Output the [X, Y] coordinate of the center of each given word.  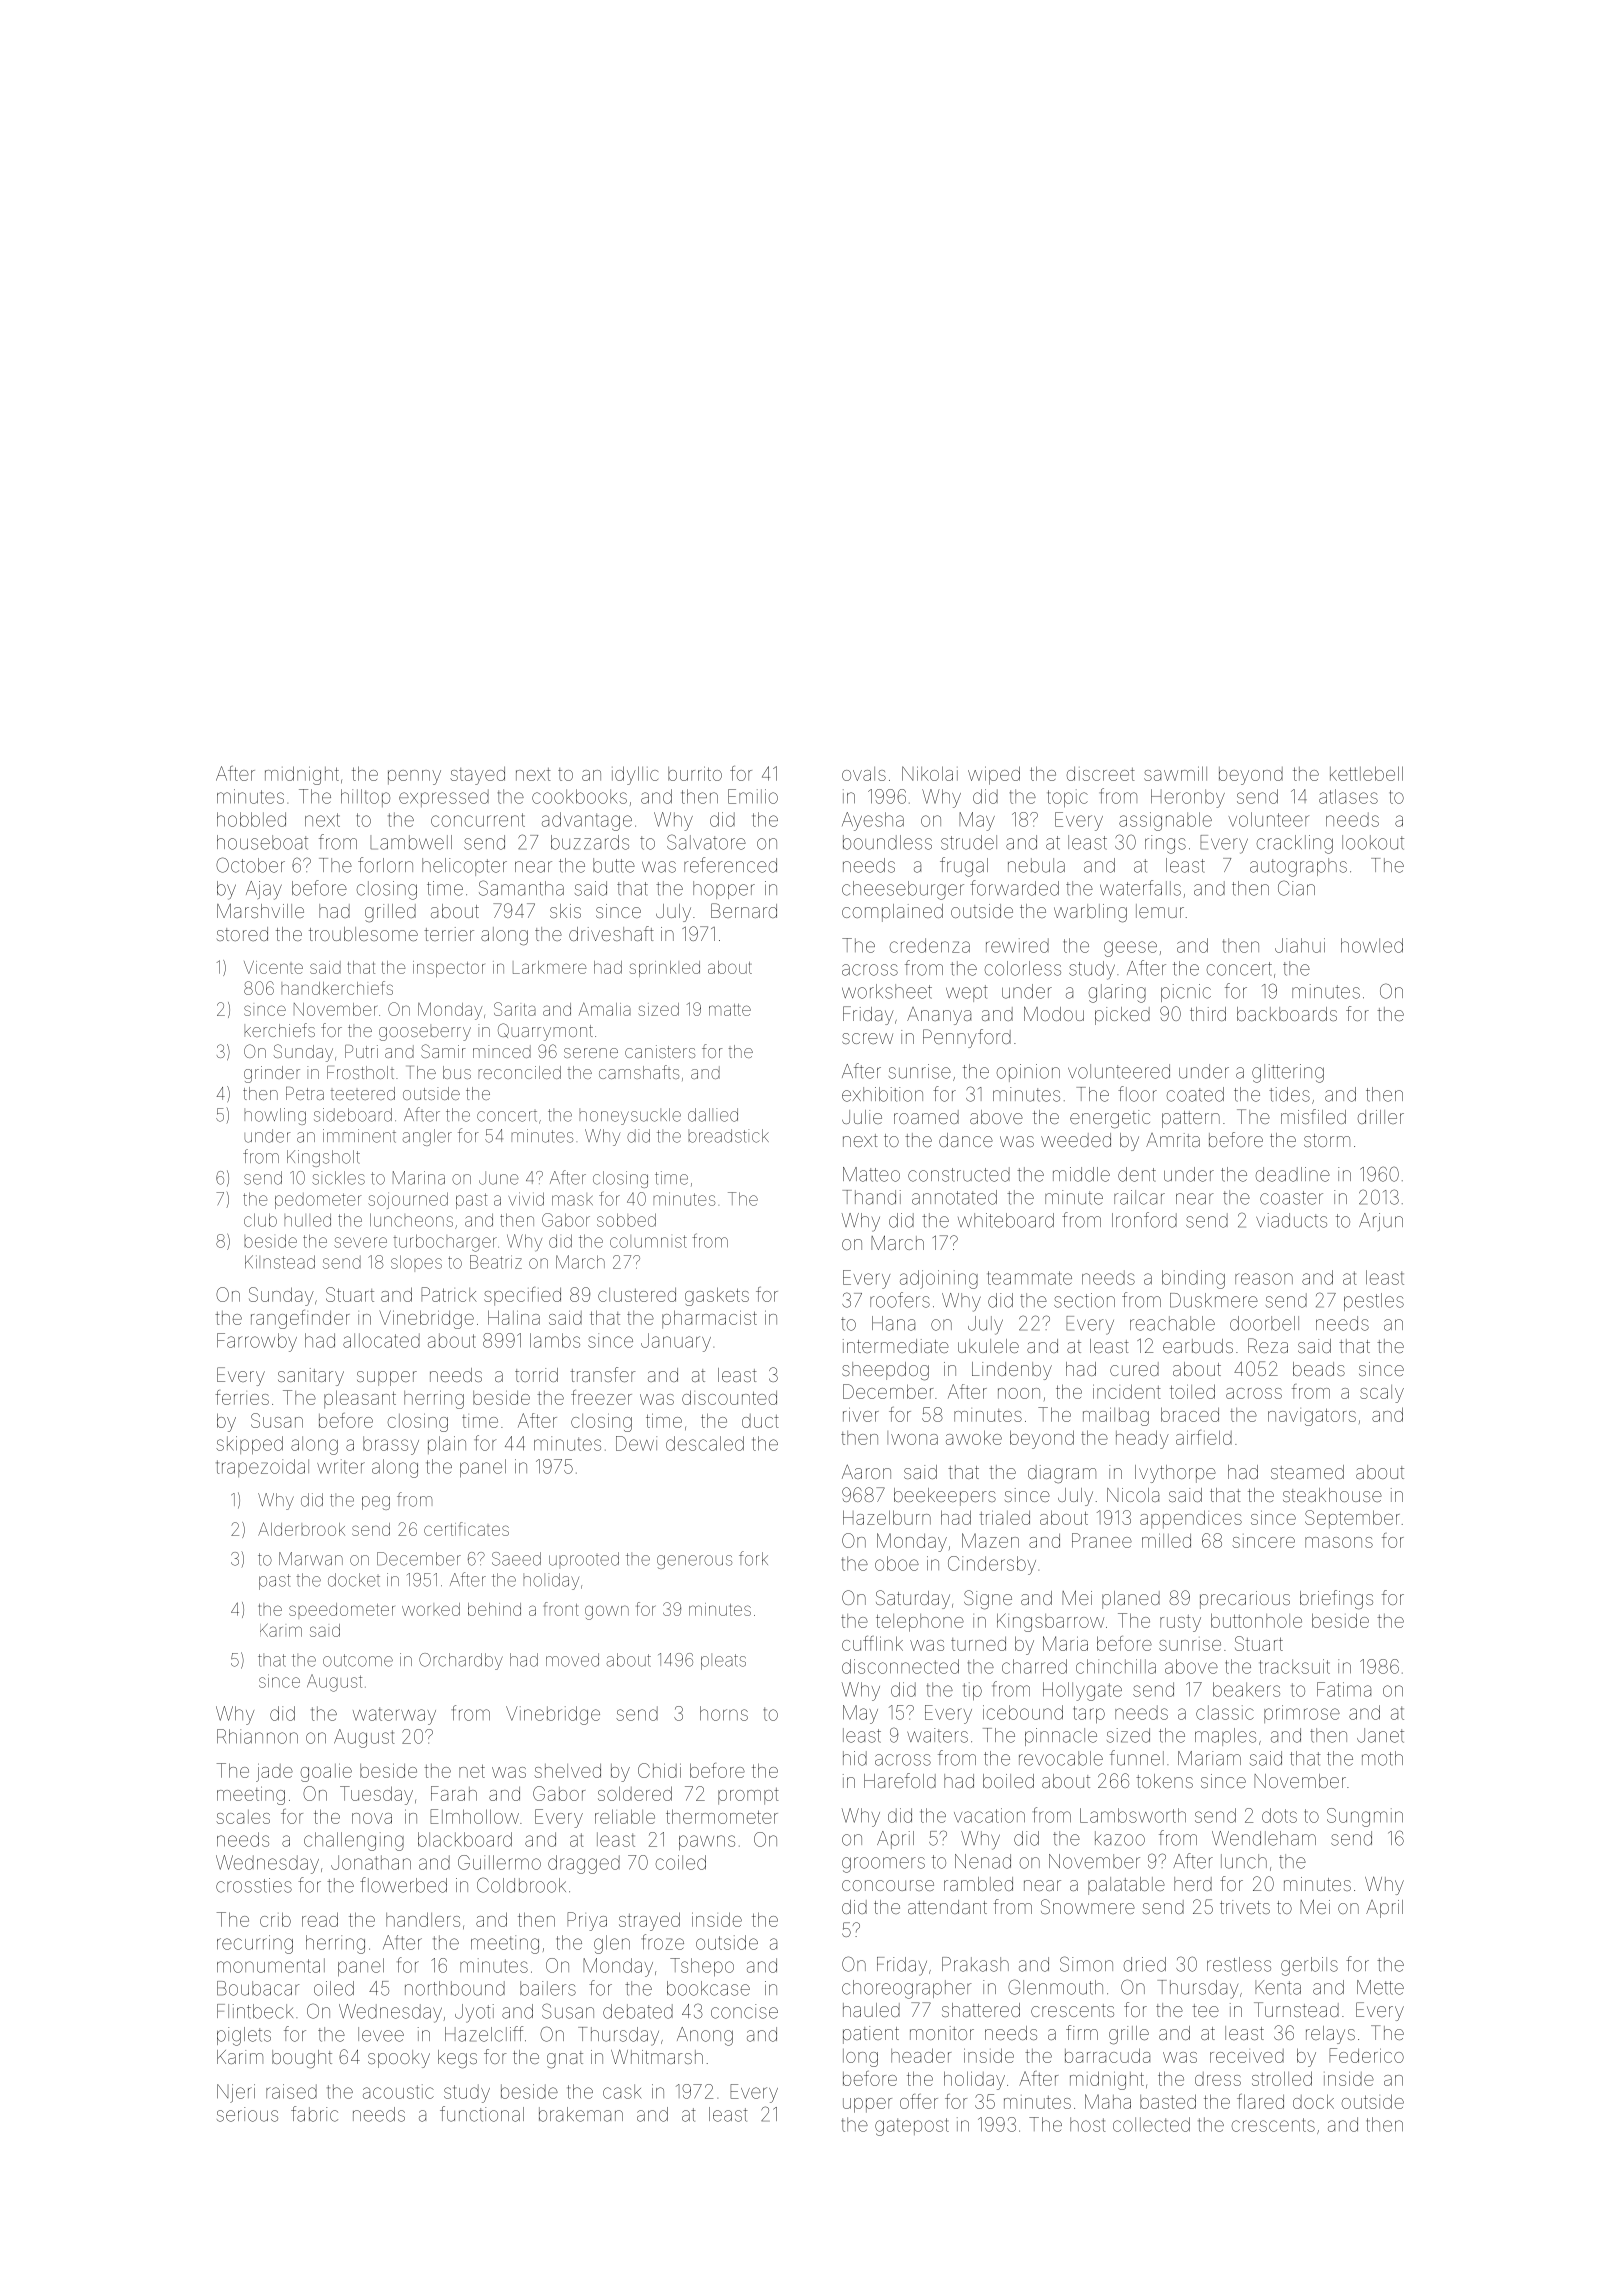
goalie [326, 1772]
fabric [314, 2114]
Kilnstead [280, 1262]
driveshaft [611, 933]
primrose [1302, 1714]
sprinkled [665, 969]
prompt [748, 1796]
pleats [723, 1662]
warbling [1090, 913]
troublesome [363, 934]
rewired [1017, 945]
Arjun [1381, 1222]
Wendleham [1264, 1838]
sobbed [626, 1220]
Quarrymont [545, 1032]
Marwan [311, 1559]
